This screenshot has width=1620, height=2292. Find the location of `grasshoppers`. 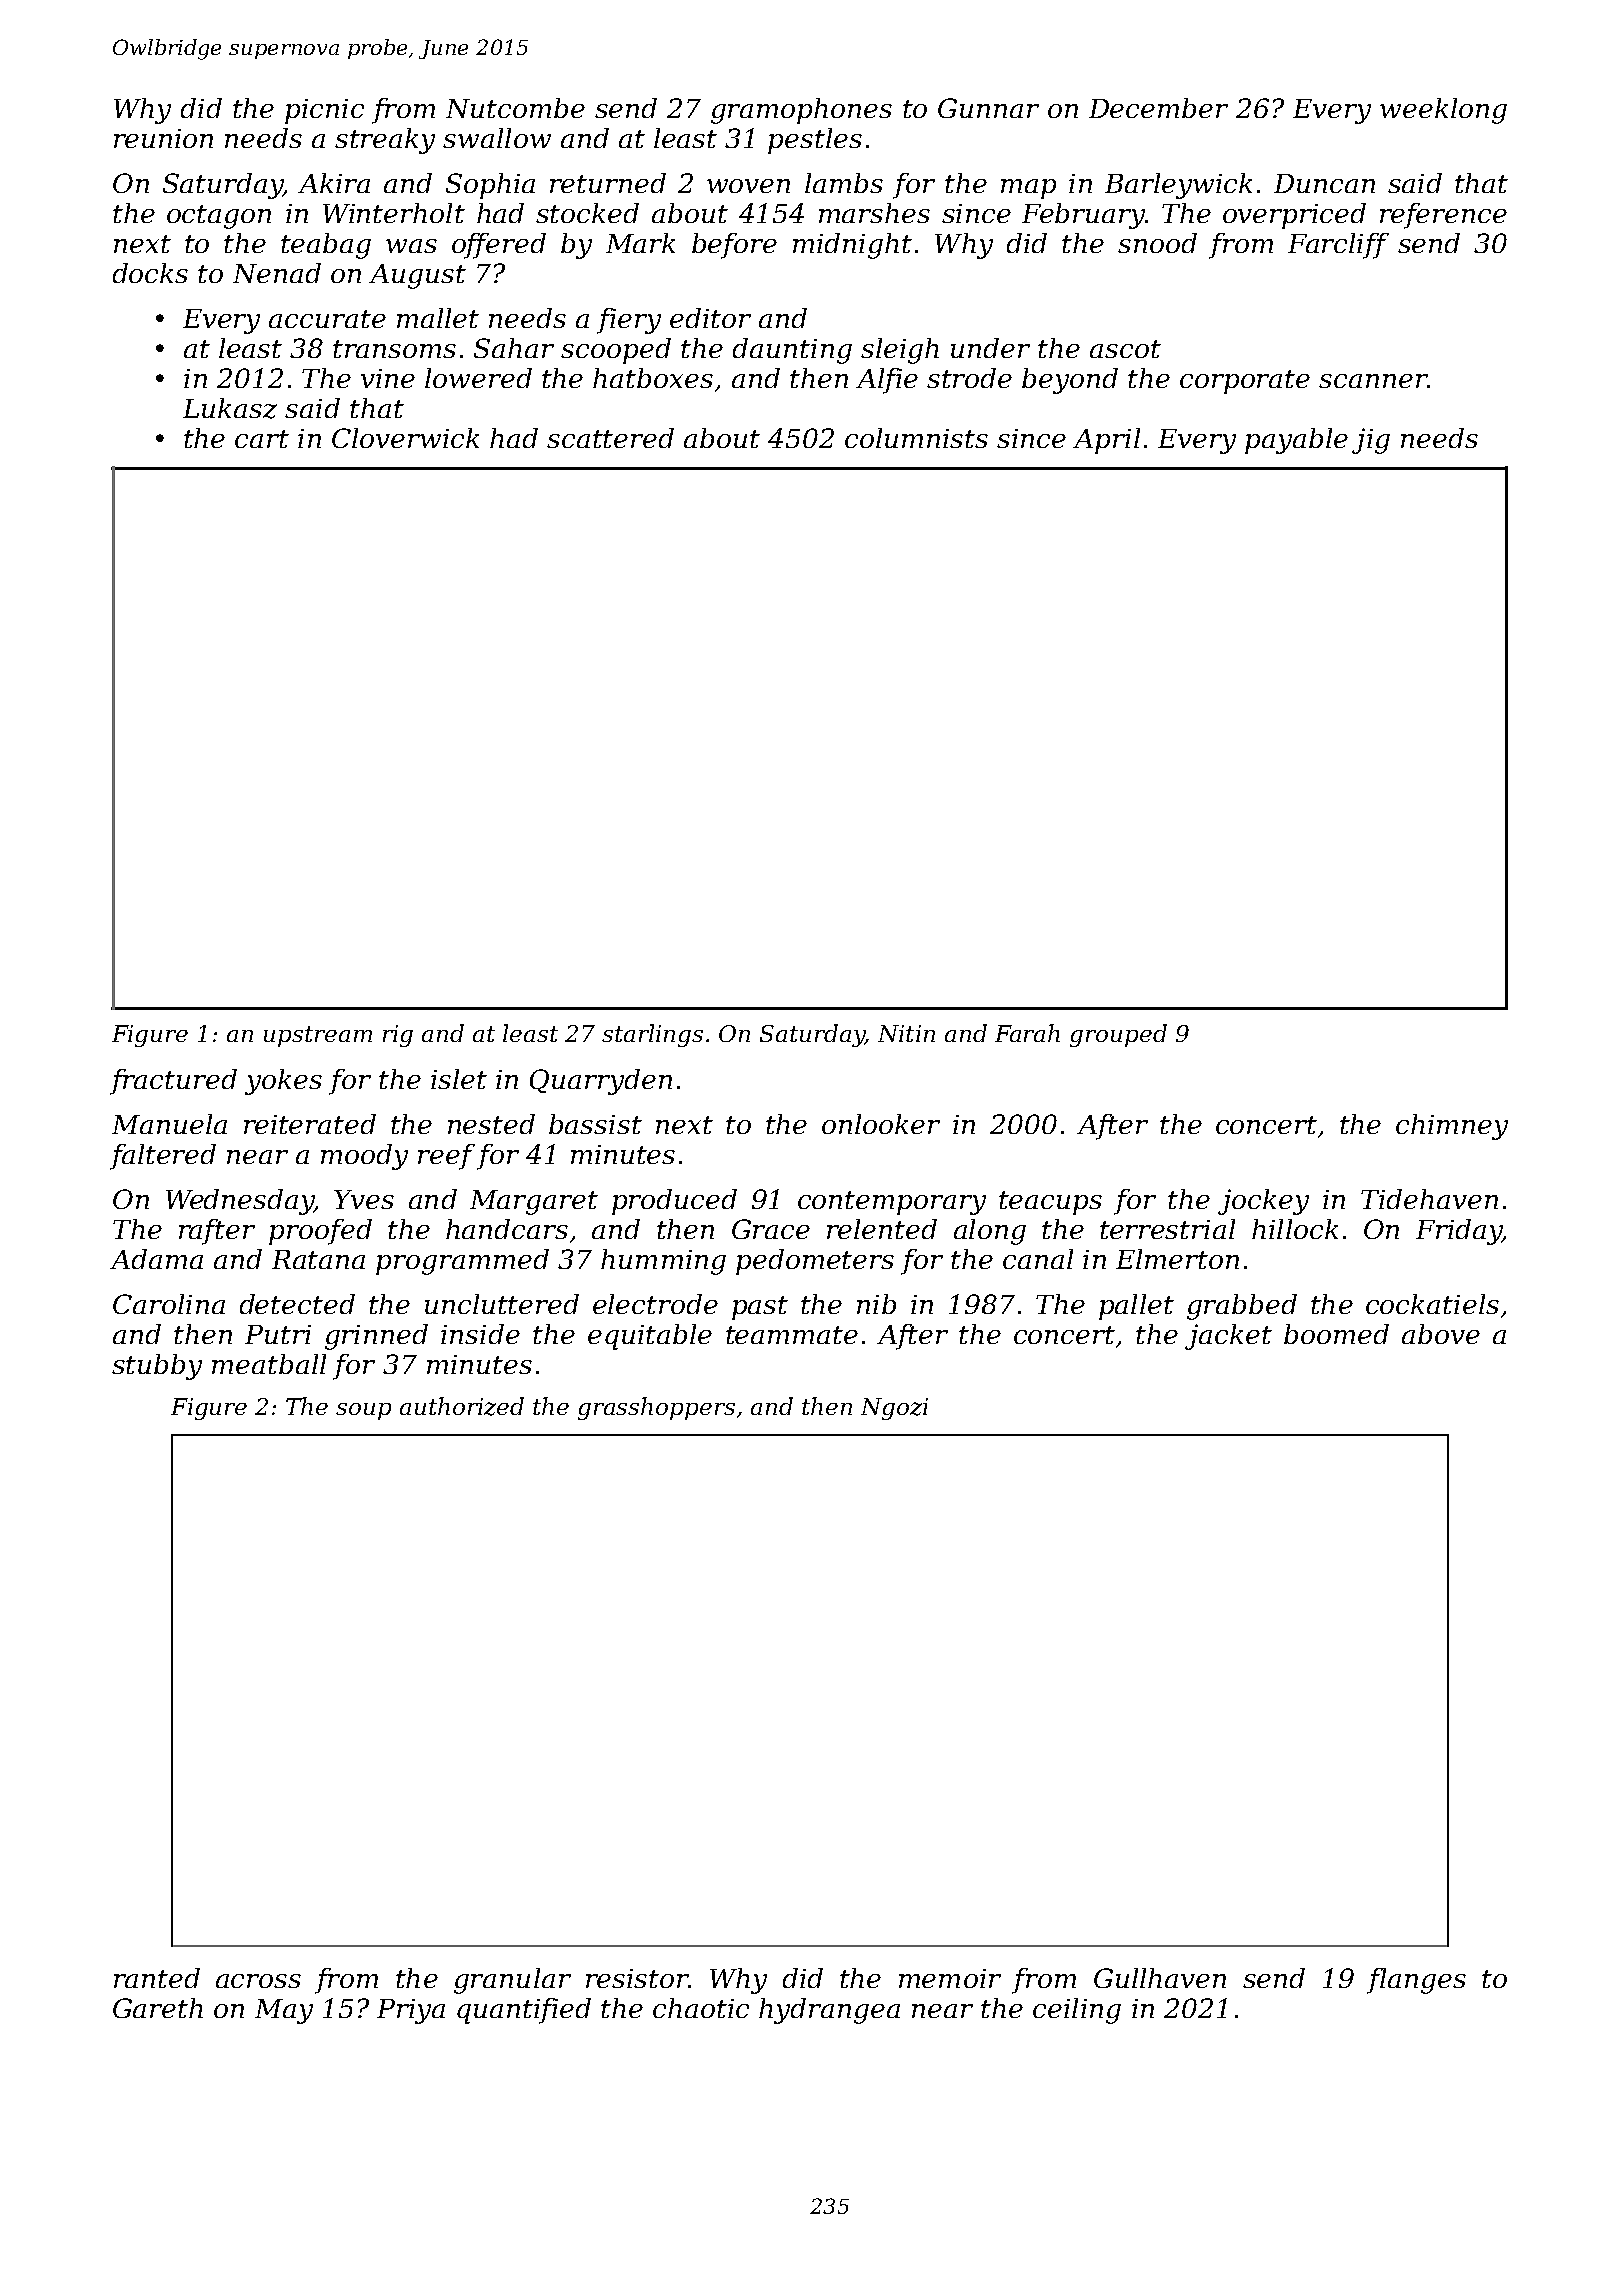

grasshoppers is located at coordinates (656, 1408).
